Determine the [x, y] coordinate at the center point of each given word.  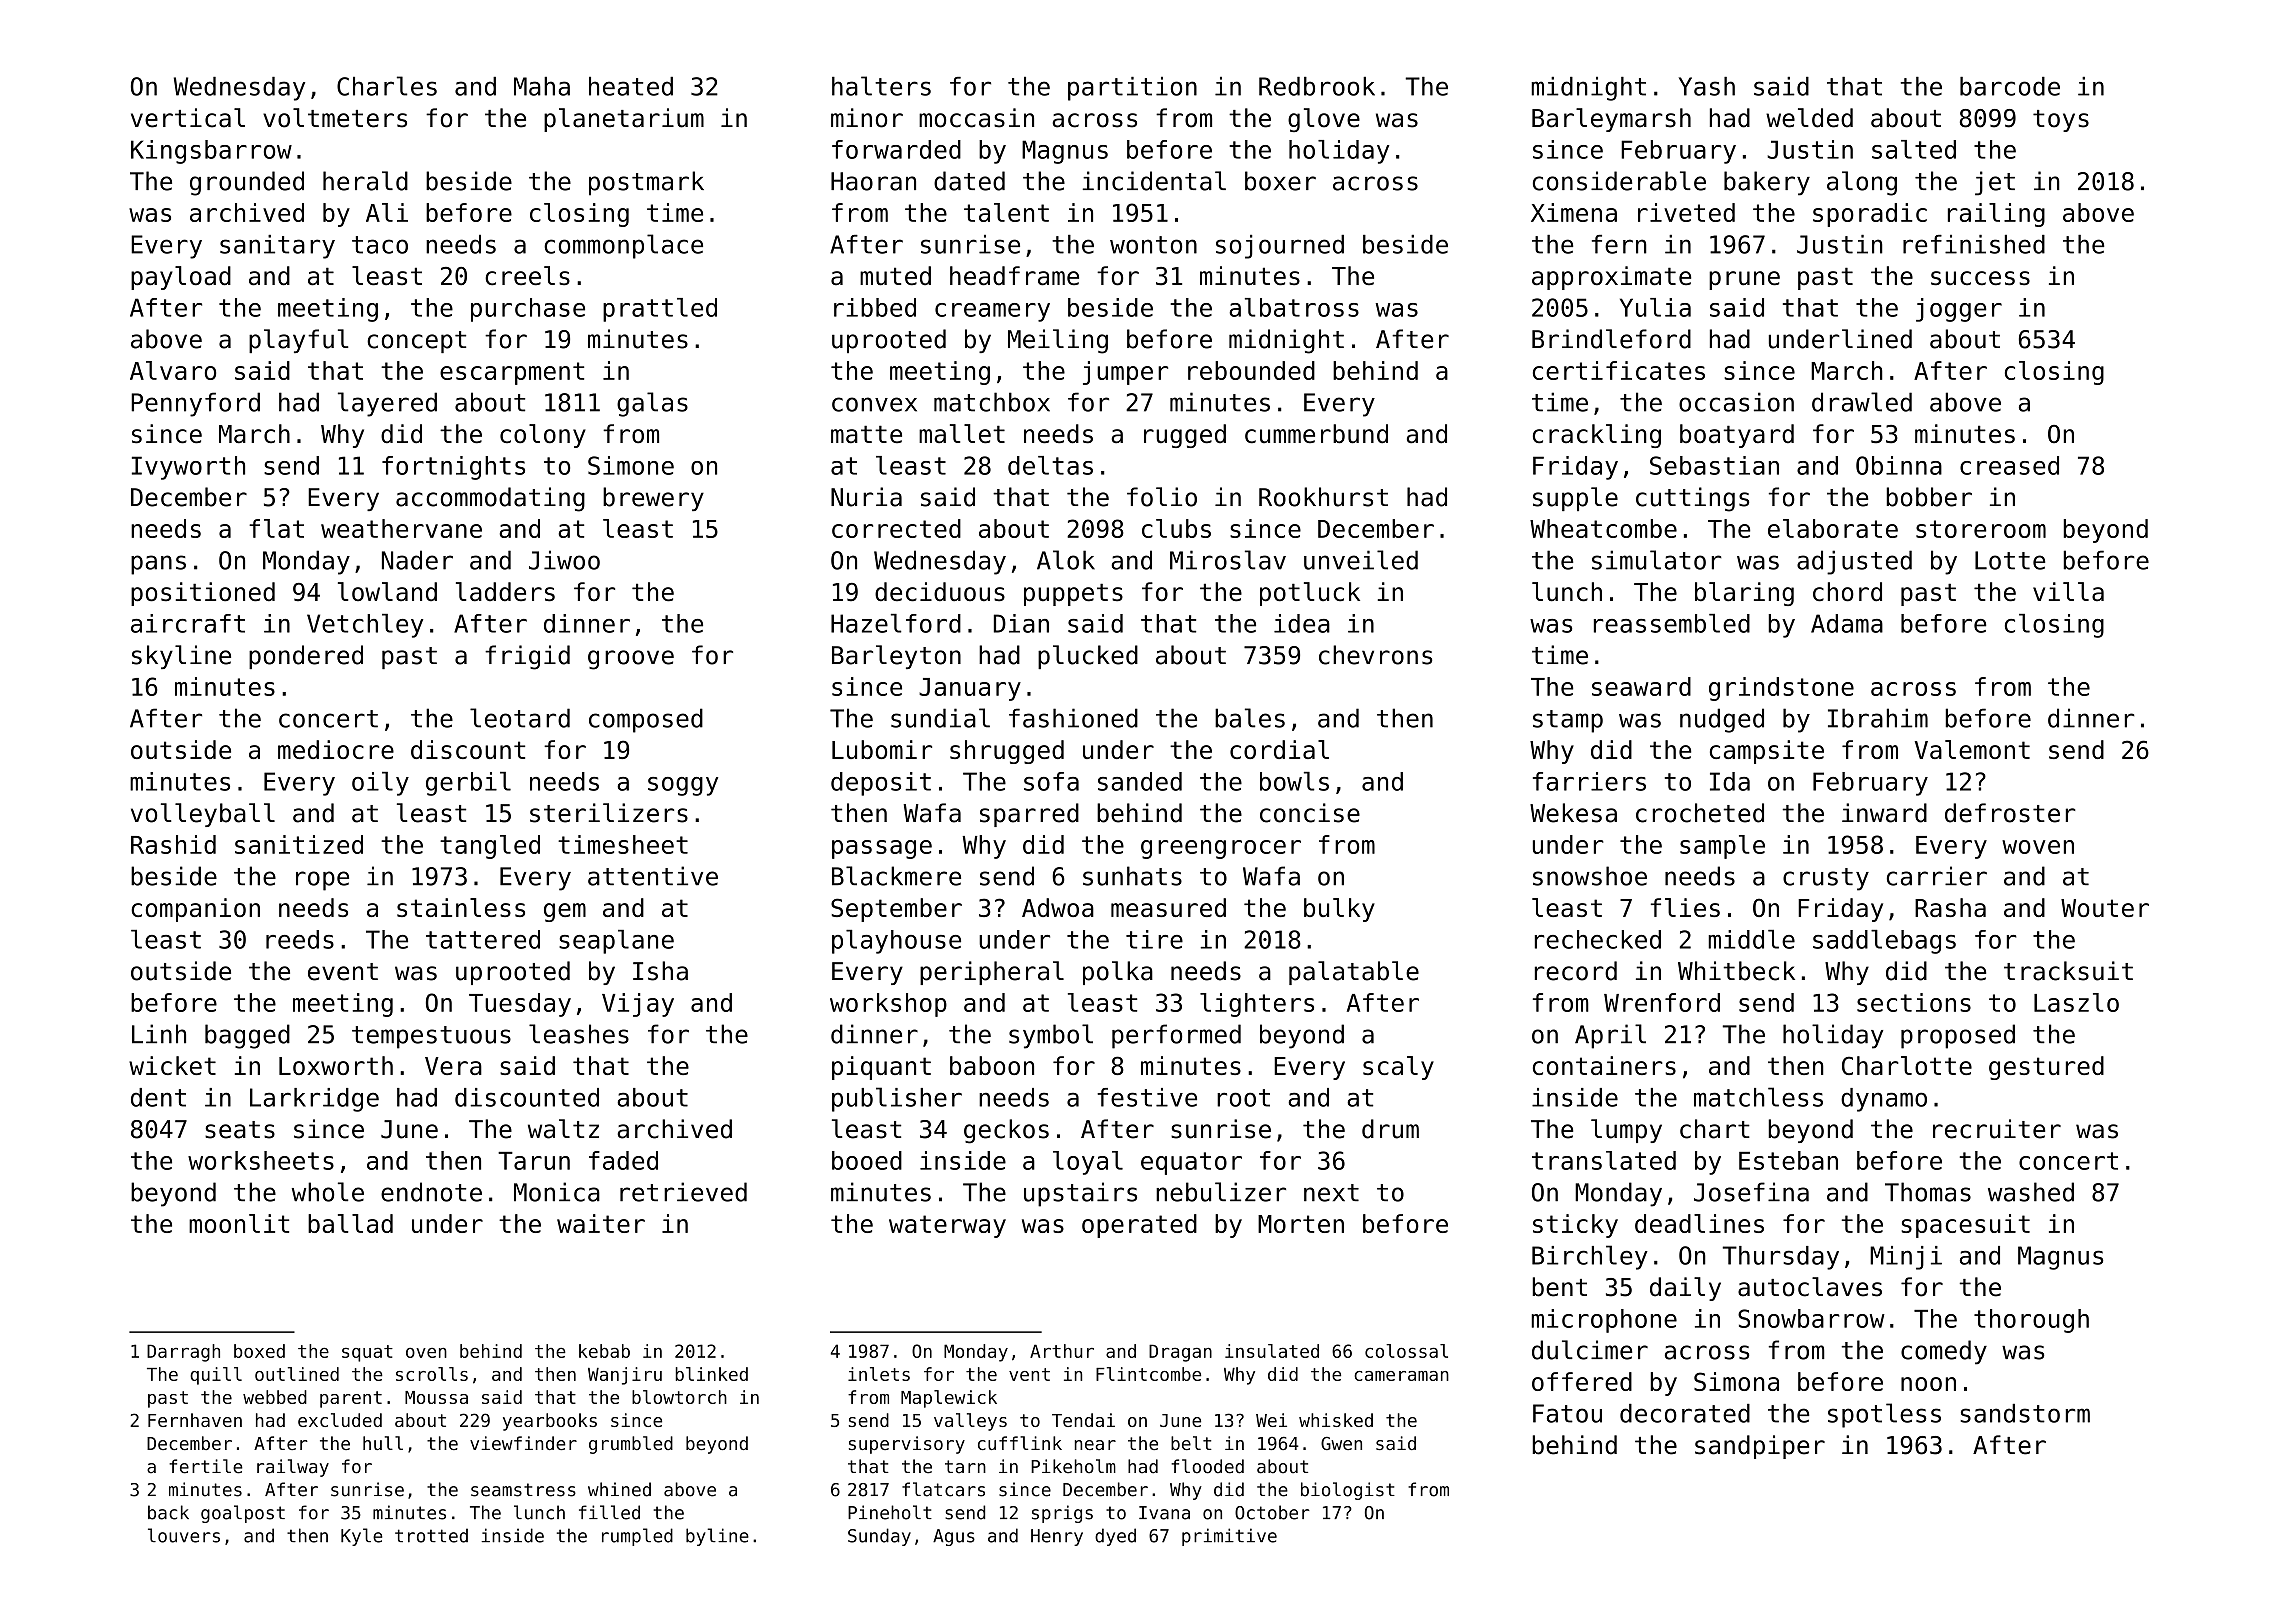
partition [1132, 89]
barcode [2010, 86]
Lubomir [882, 749]
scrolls [432, 1374]
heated [631, 86]
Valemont [1972, 749]
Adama [1847, 623]
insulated [1272, 1351]
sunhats [1132, 876]
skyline [181, 657]
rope [322, 881]
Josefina [1751, 1192]
